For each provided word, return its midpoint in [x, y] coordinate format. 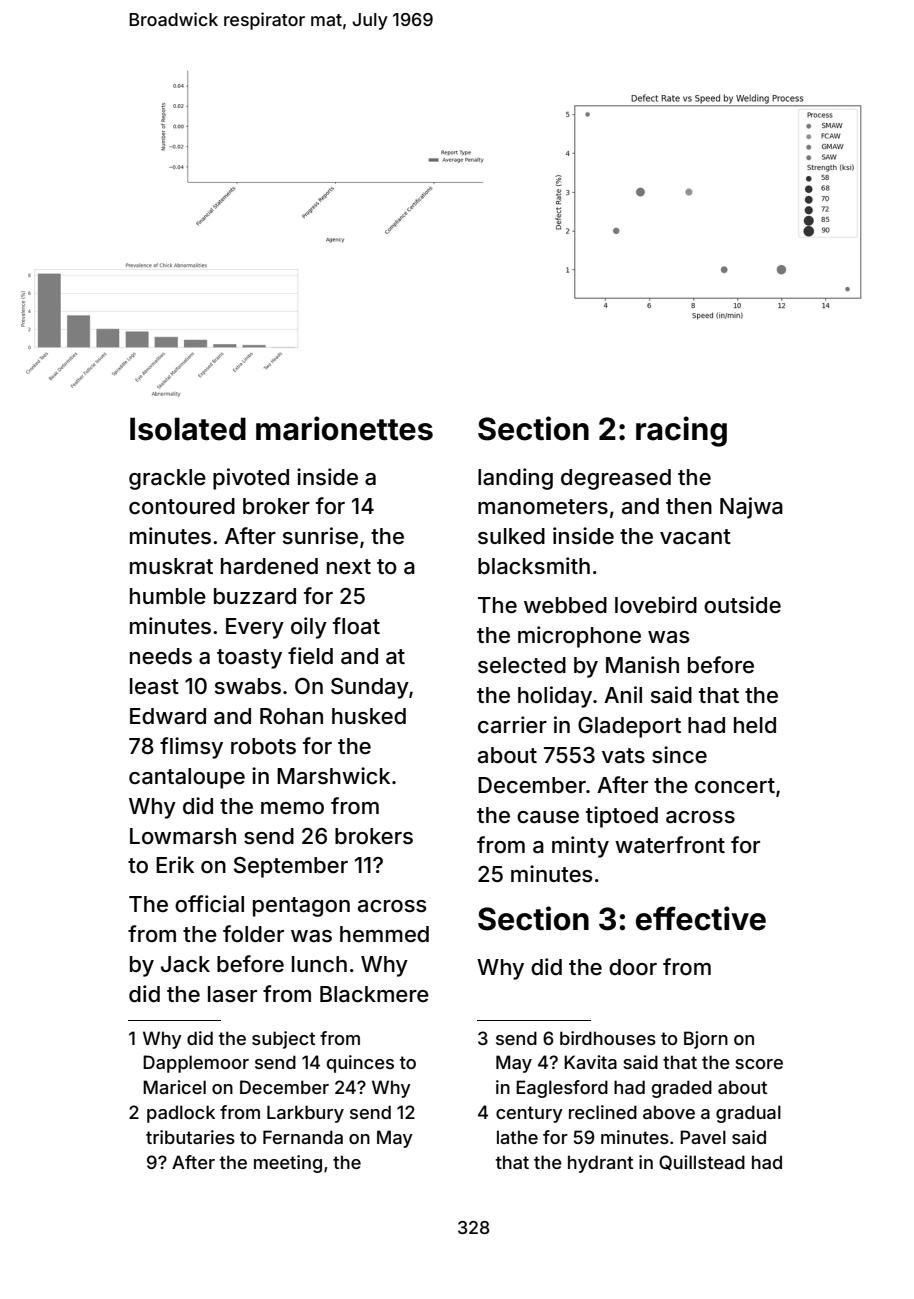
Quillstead [702, 1162]
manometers [543, 507]
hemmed [384, 934]
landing [515, 479]
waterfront [670, 845]
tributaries [190, 1137]
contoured [182, 506]
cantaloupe [187, 778]
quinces [360, 1064]
